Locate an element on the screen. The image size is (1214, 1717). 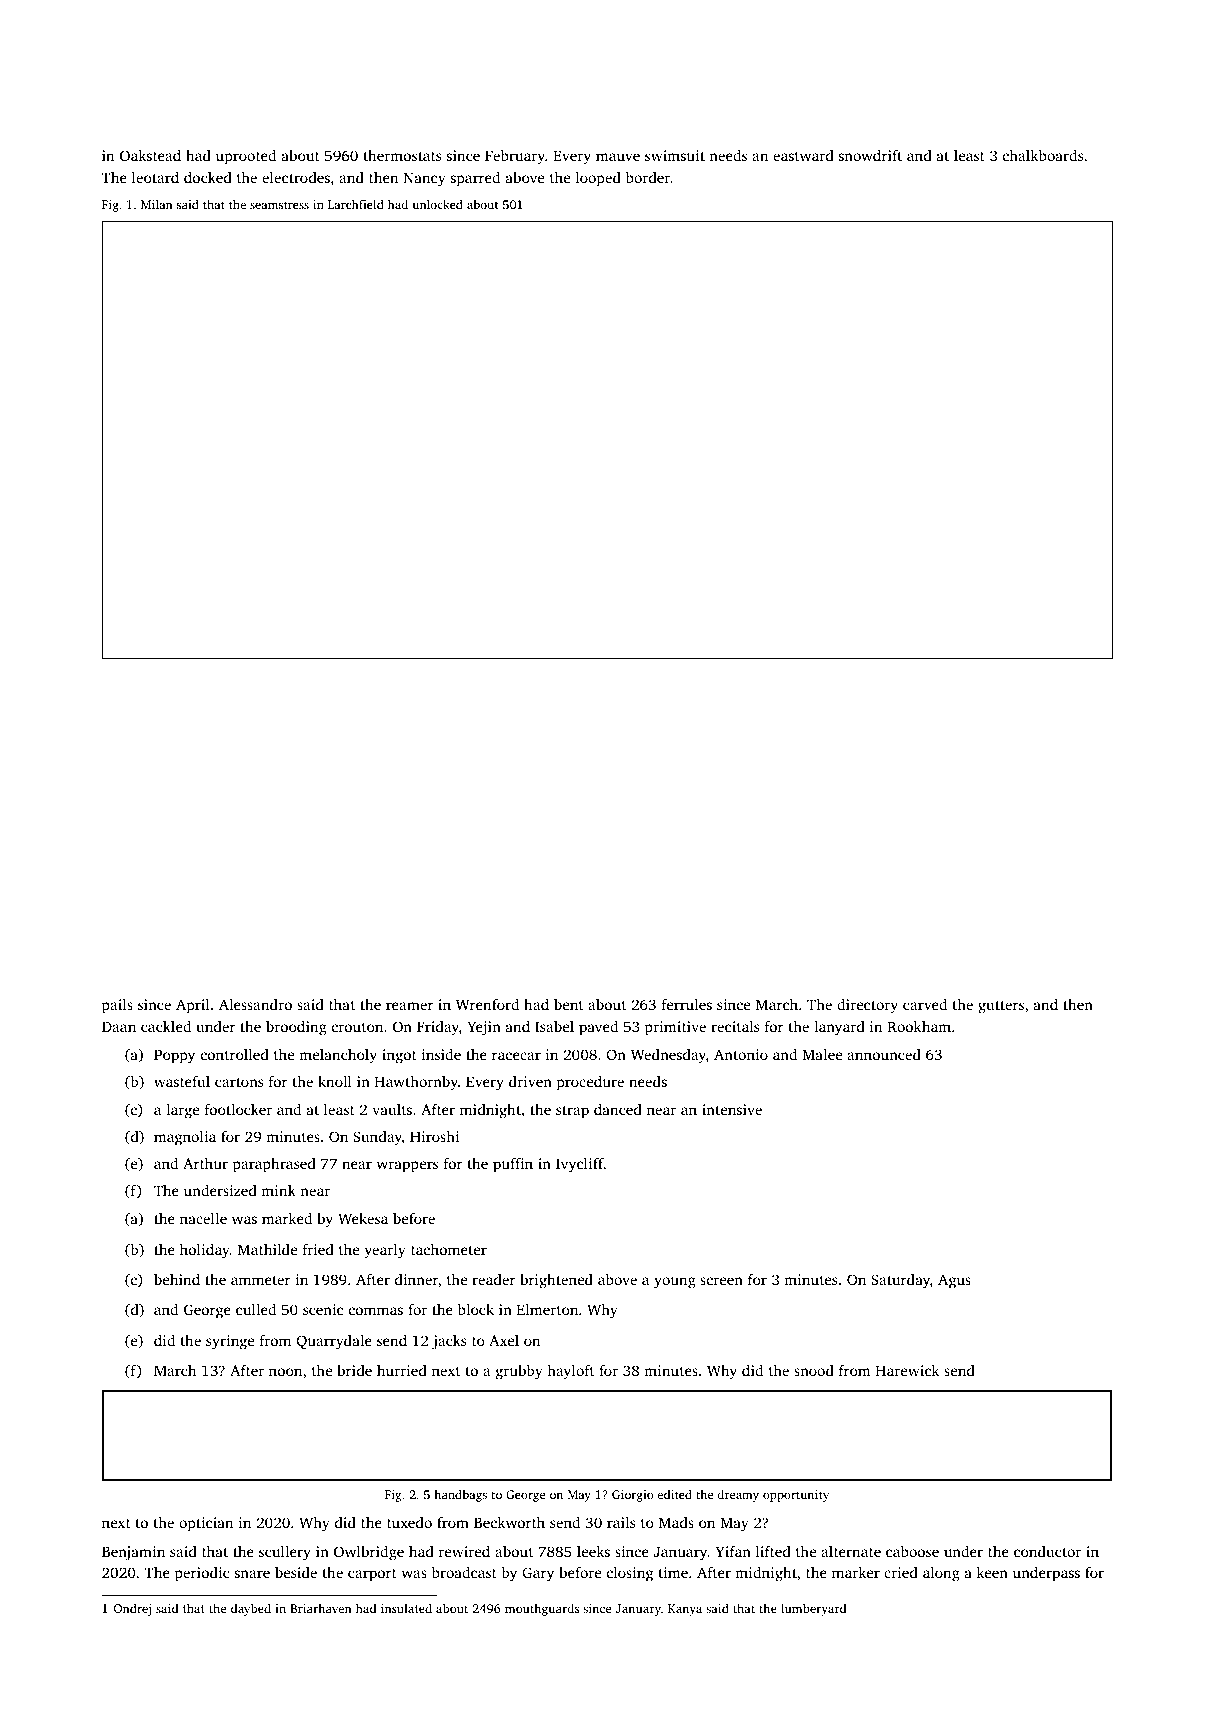
ferrules is located at coordinates (687, 1004).
